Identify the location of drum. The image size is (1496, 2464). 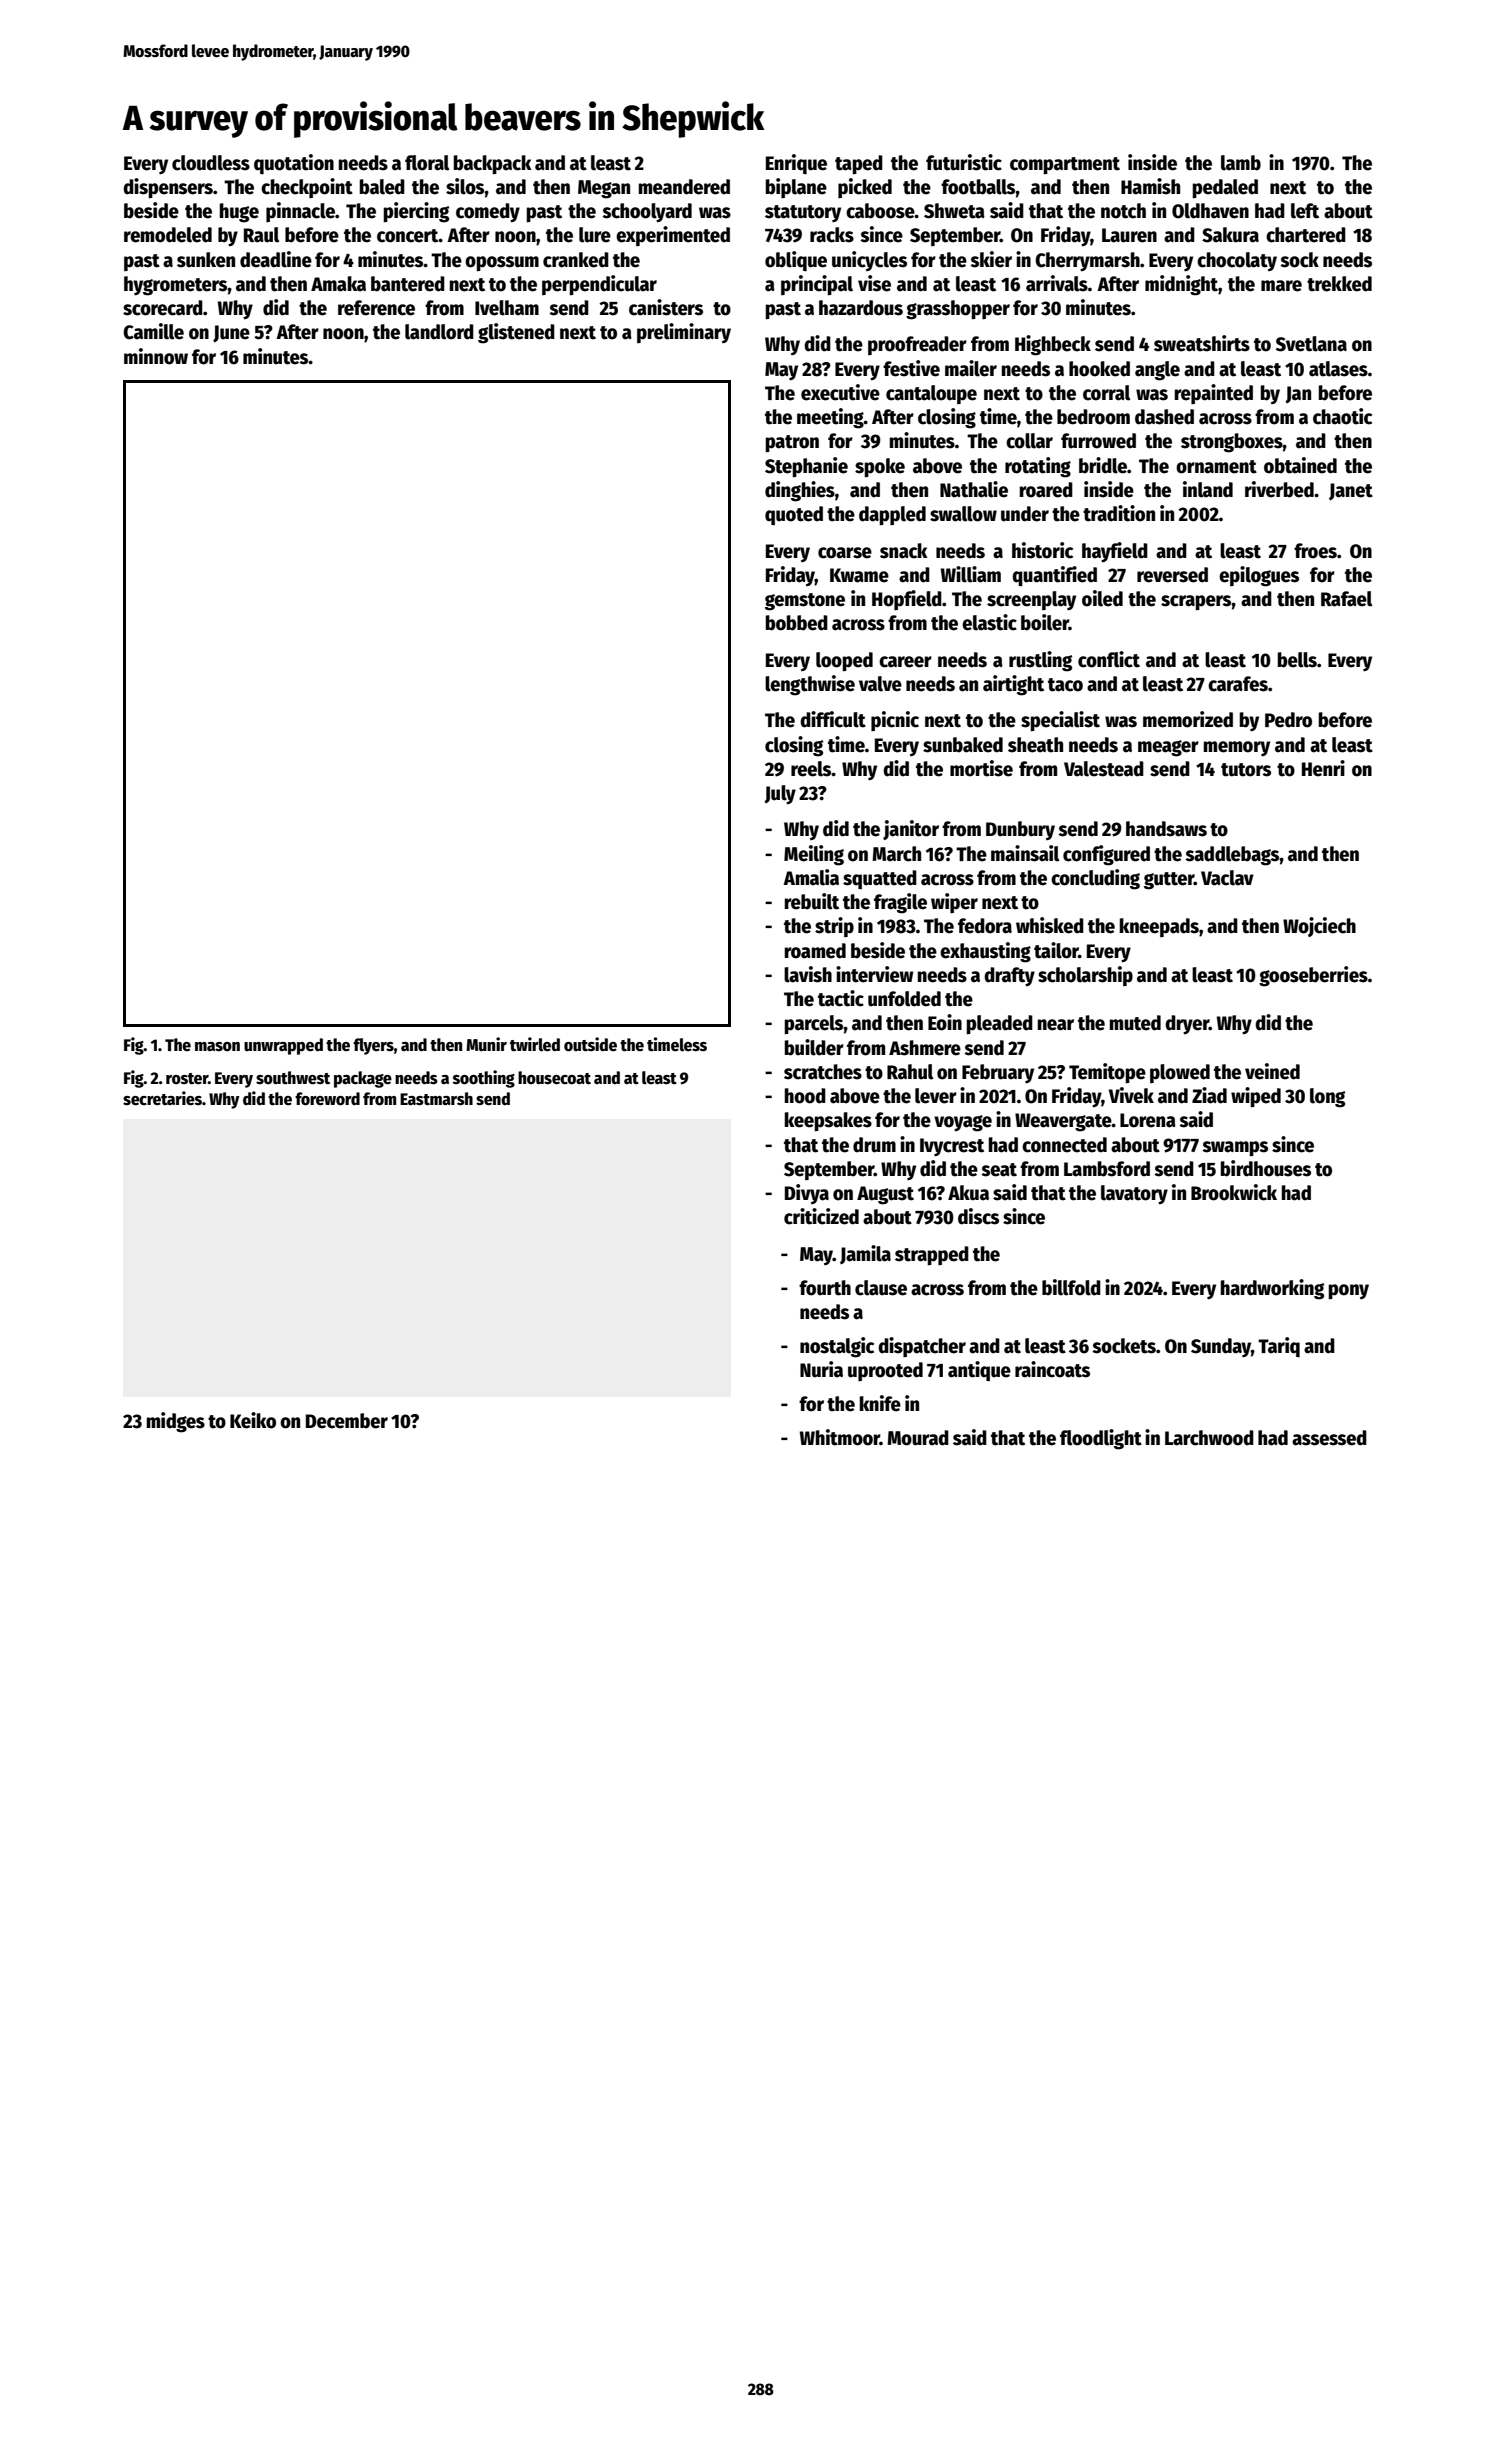
(874, 1145).
